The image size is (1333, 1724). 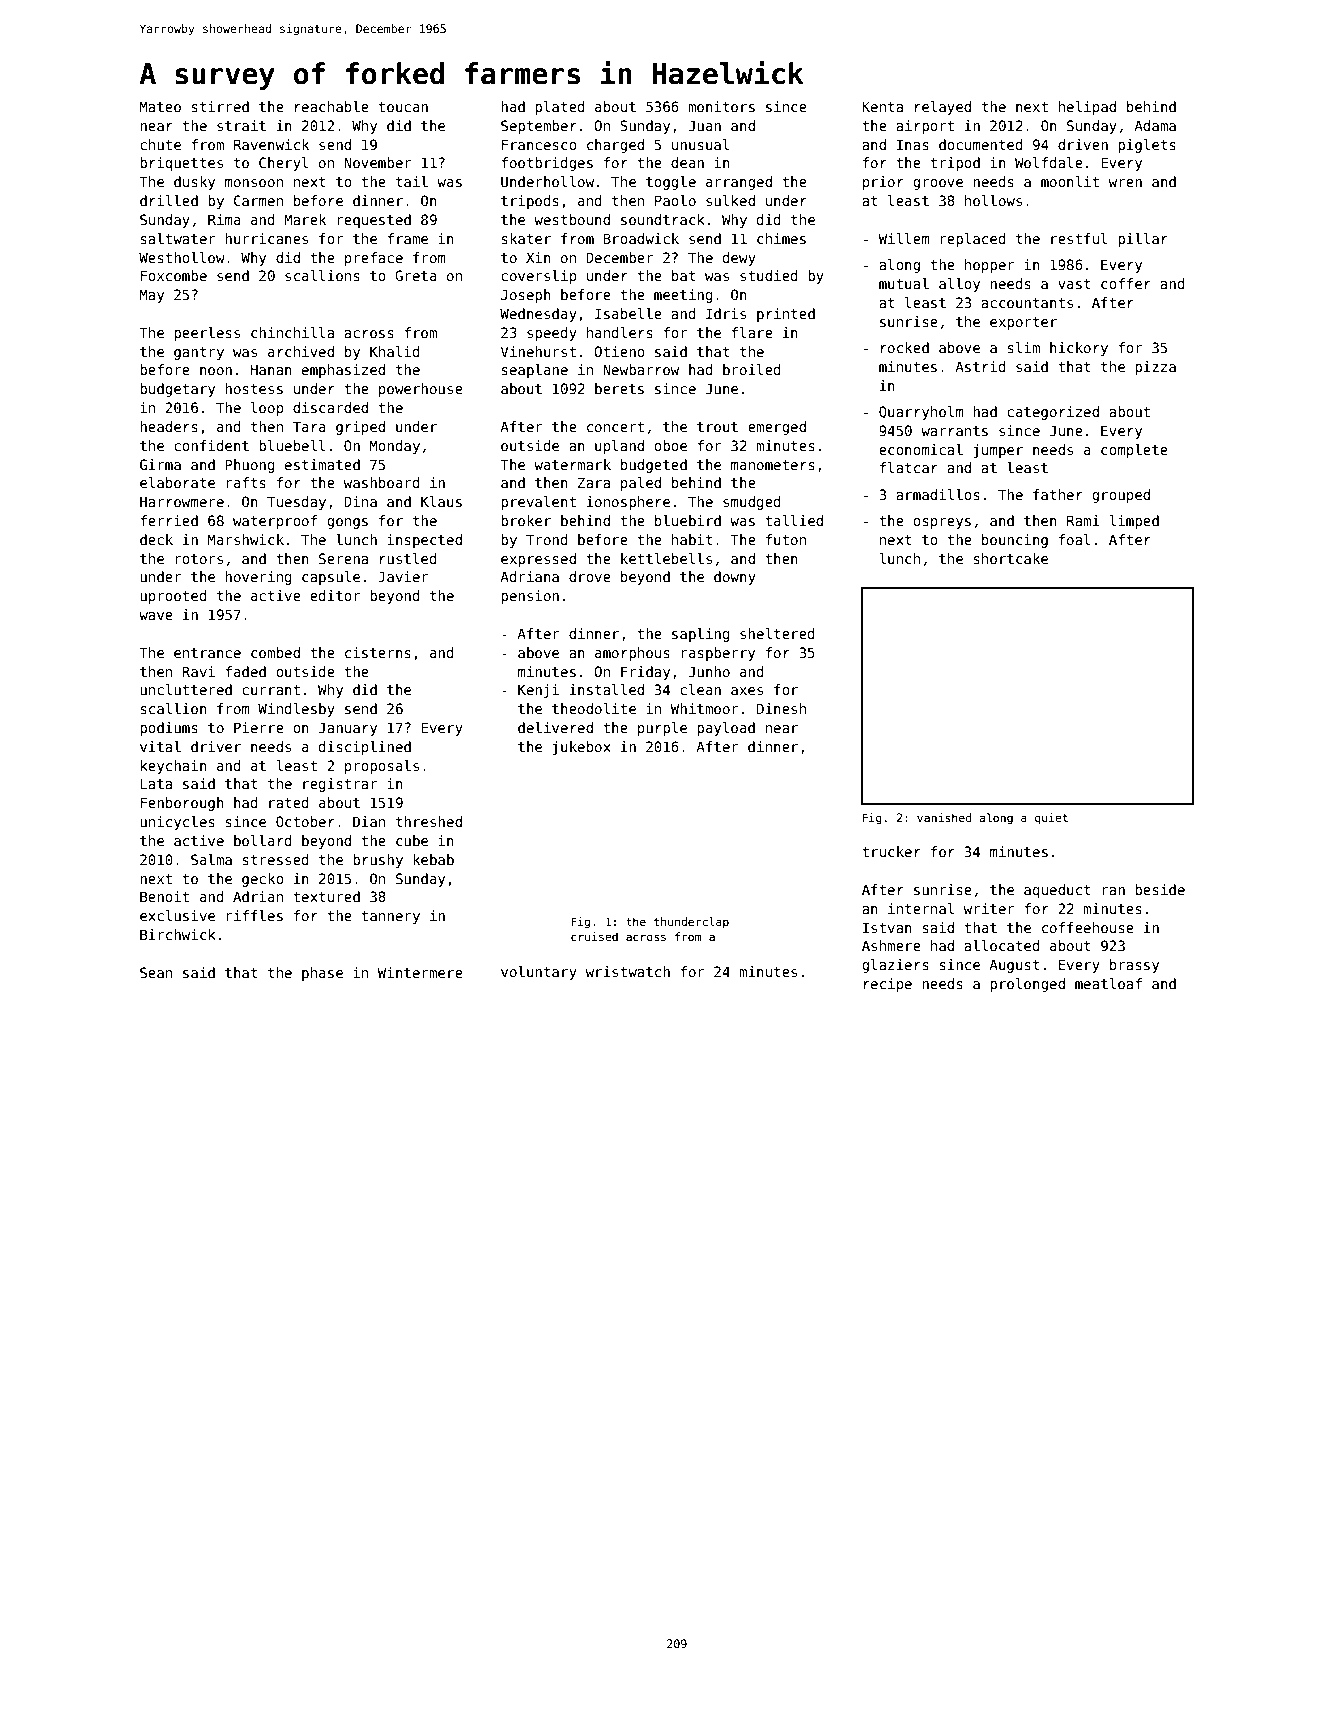 What do you see at coordinates (403, 107) in the screenshot?
I see `toucan` at bounding box center [403, 107].
